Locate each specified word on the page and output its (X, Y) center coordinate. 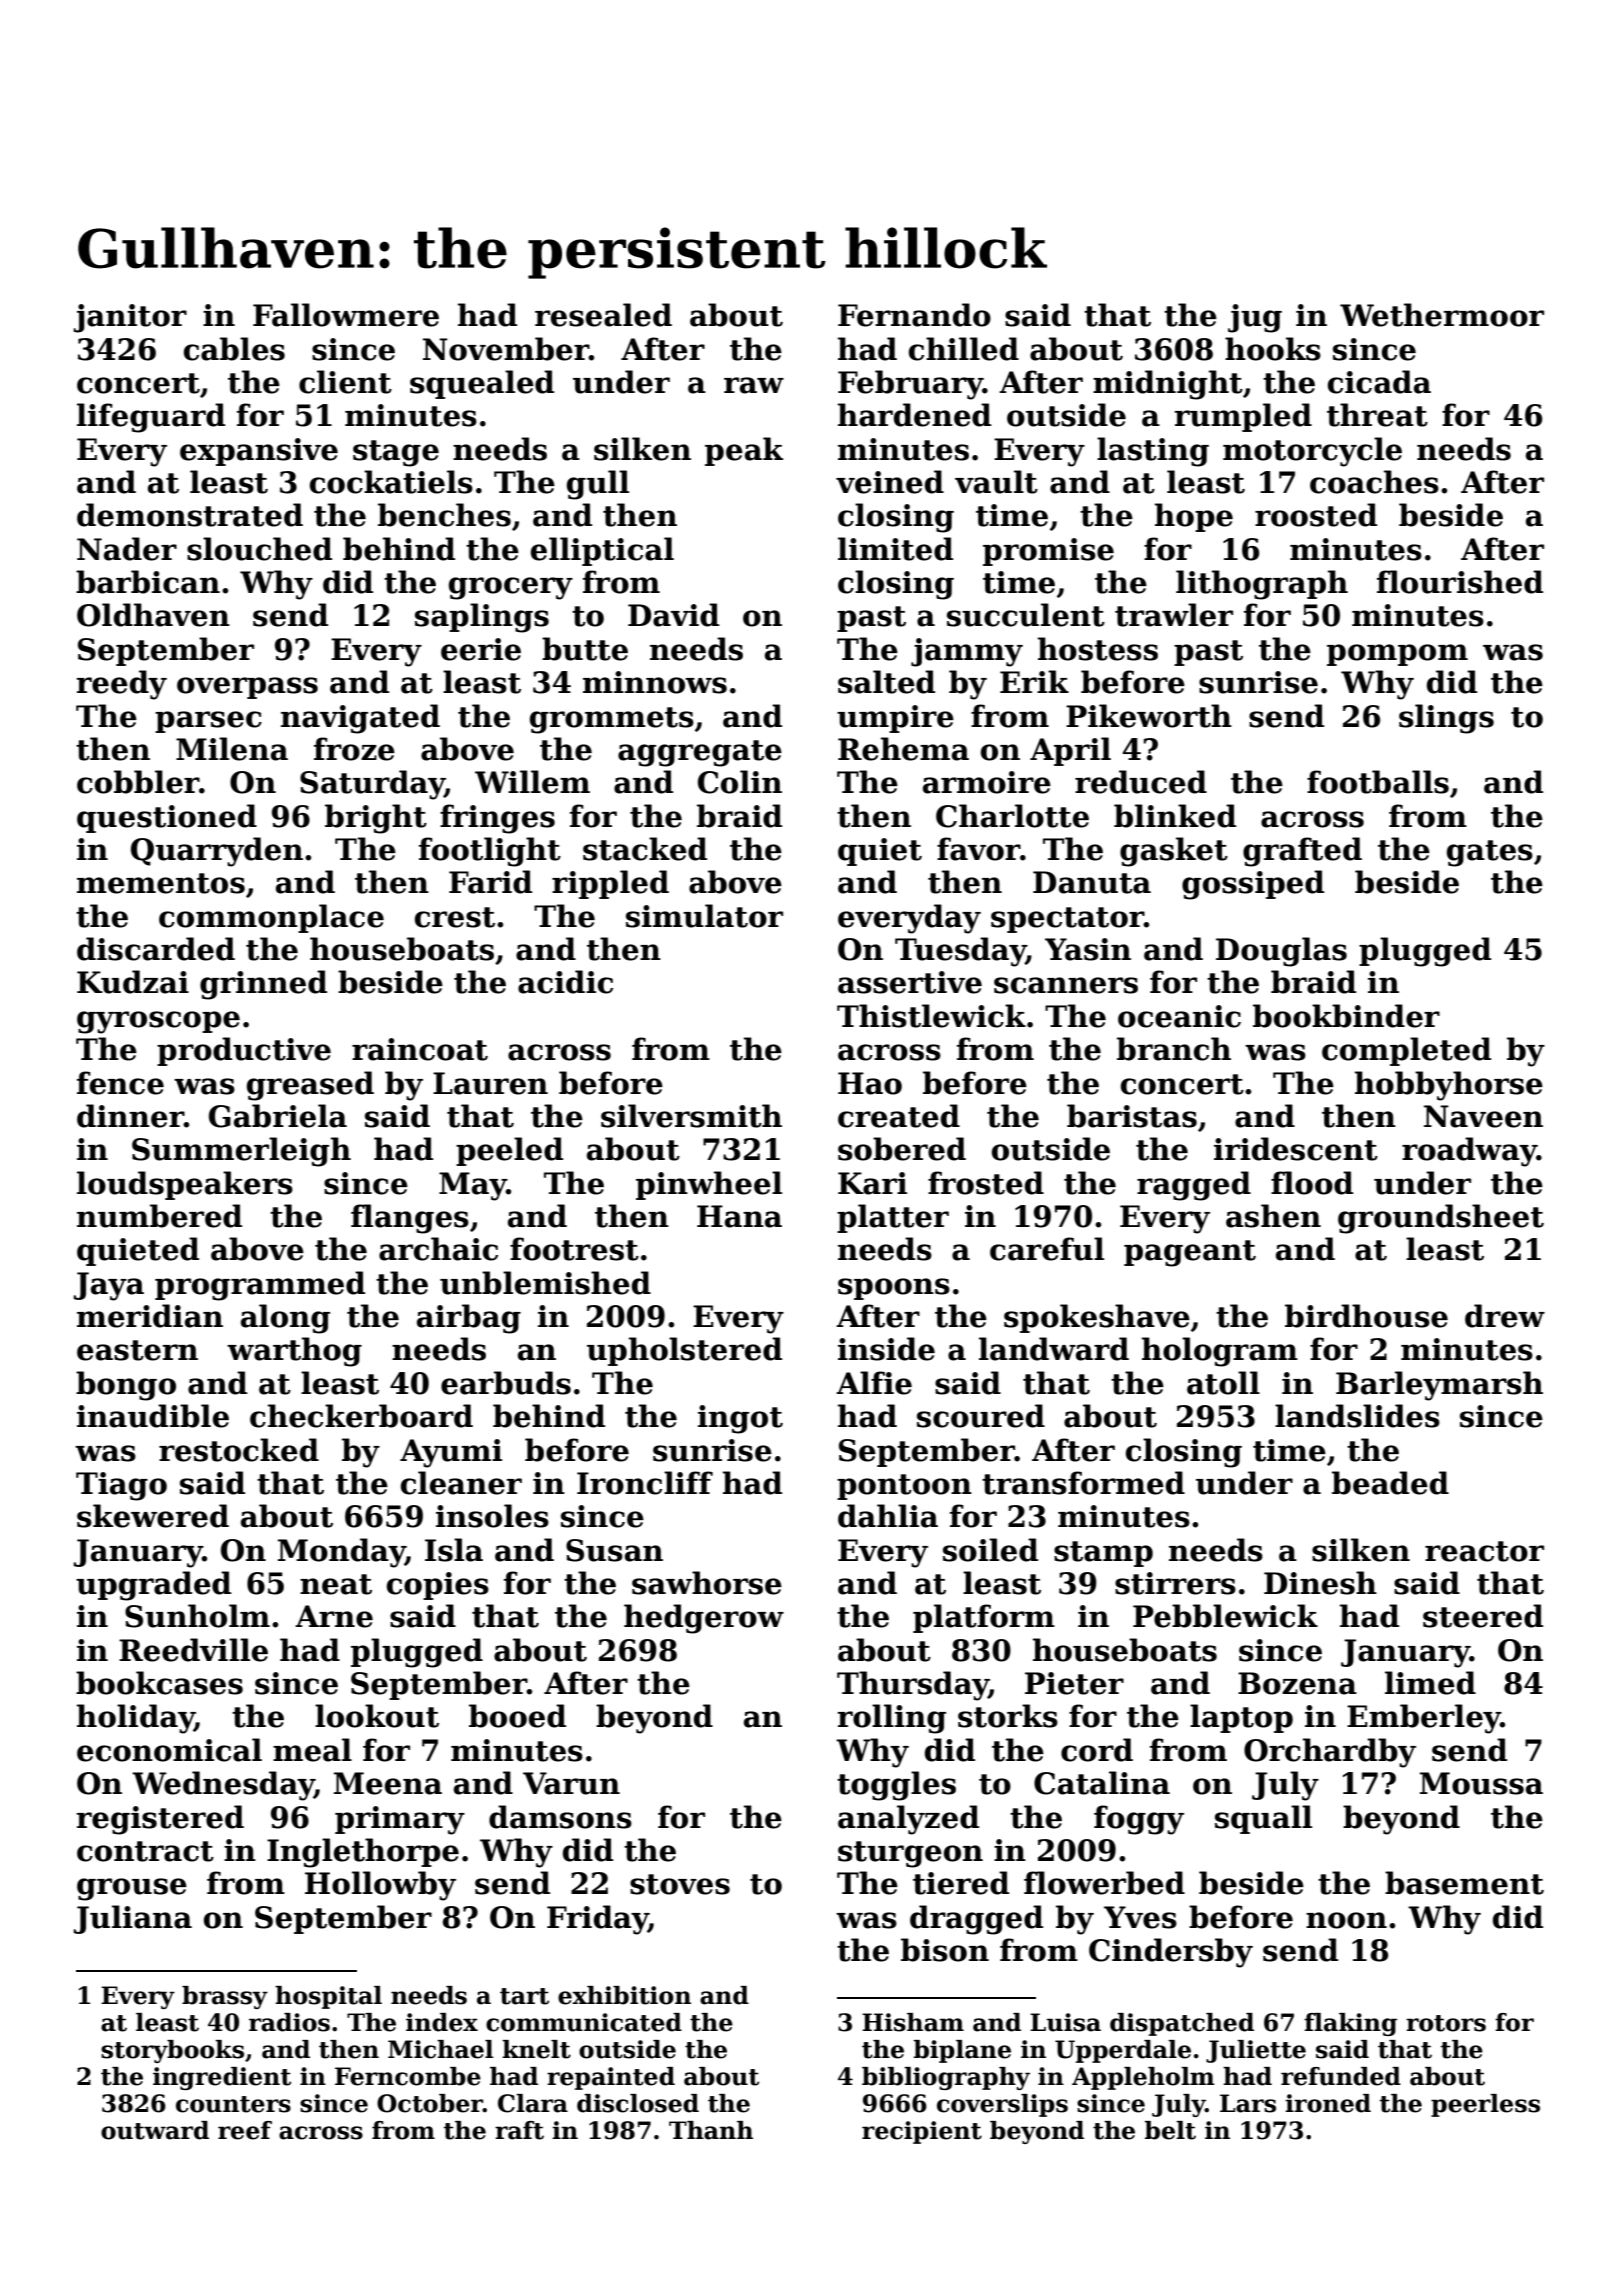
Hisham (913, 2022)
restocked (239, 1450)
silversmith (691, 1116)
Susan (614, 1550)
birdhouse (1366, 1316)
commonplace (271, 918)
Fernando (914, 315)
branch (1174, 1049)
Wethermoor (1442, 315)
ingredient (222, 2078)
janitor (130, 318)
